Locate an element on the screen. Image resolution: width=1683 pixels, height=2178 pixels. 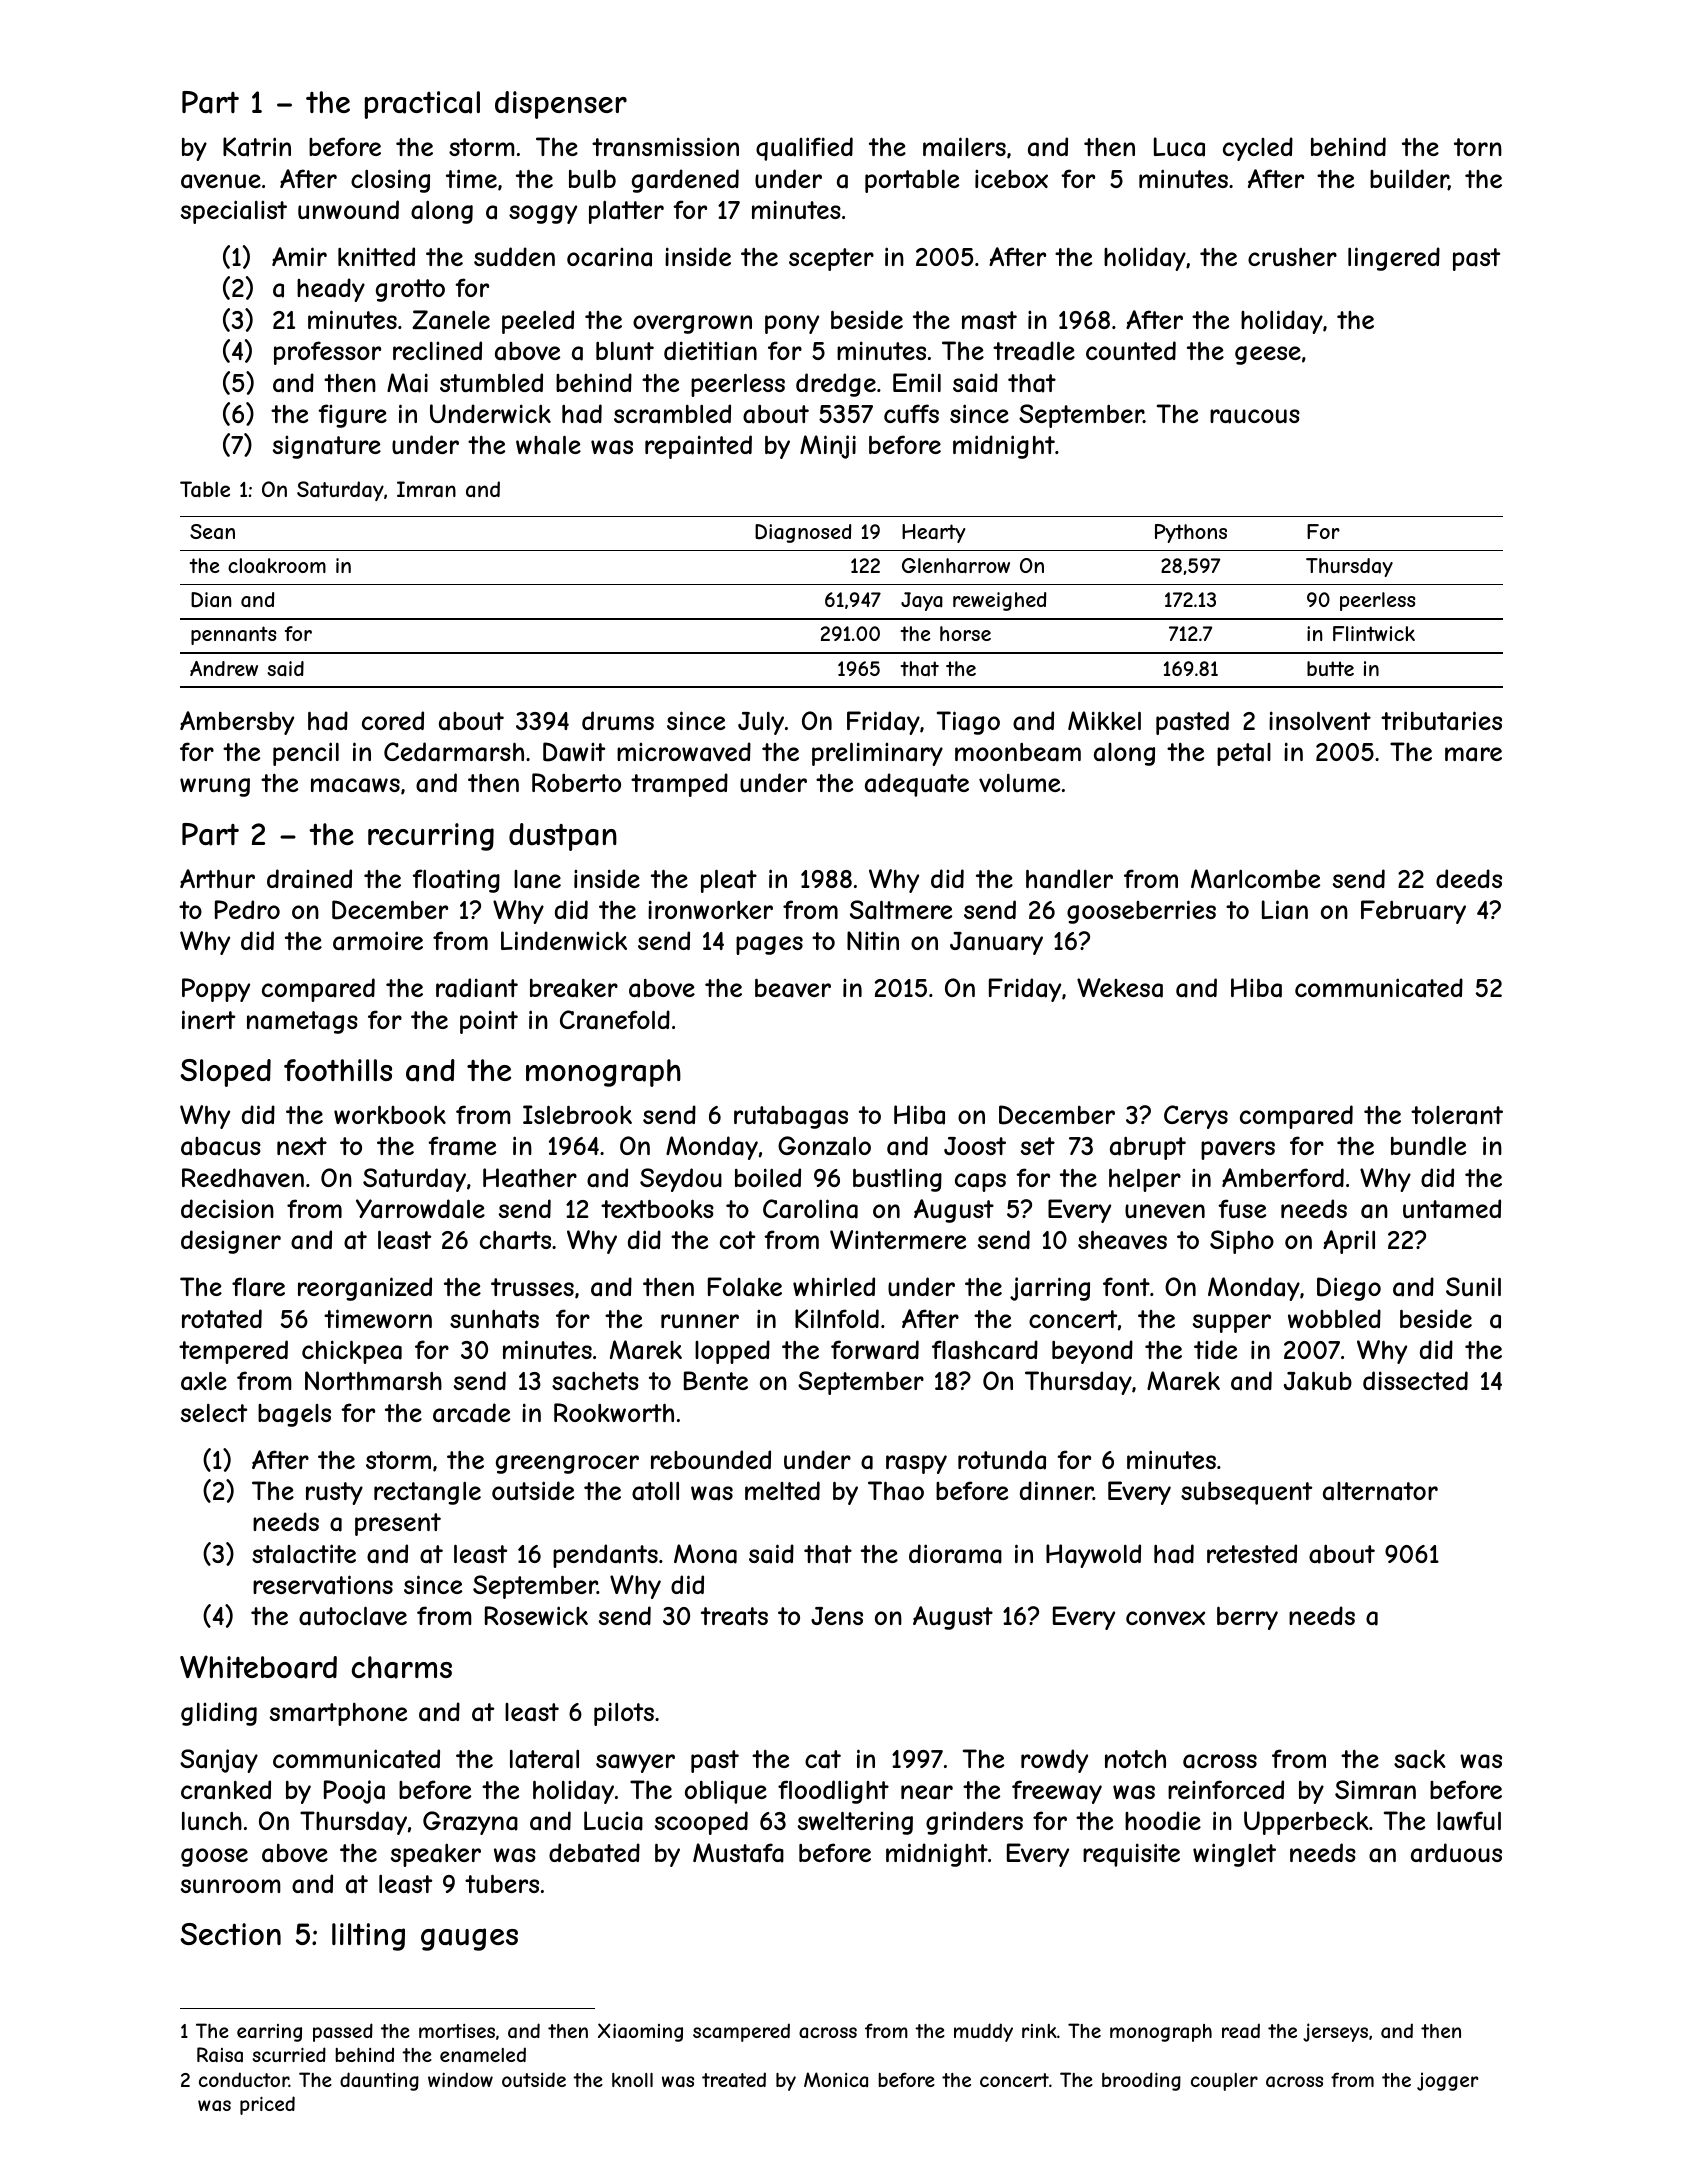
charms is located at coordinates (402, 1667).
